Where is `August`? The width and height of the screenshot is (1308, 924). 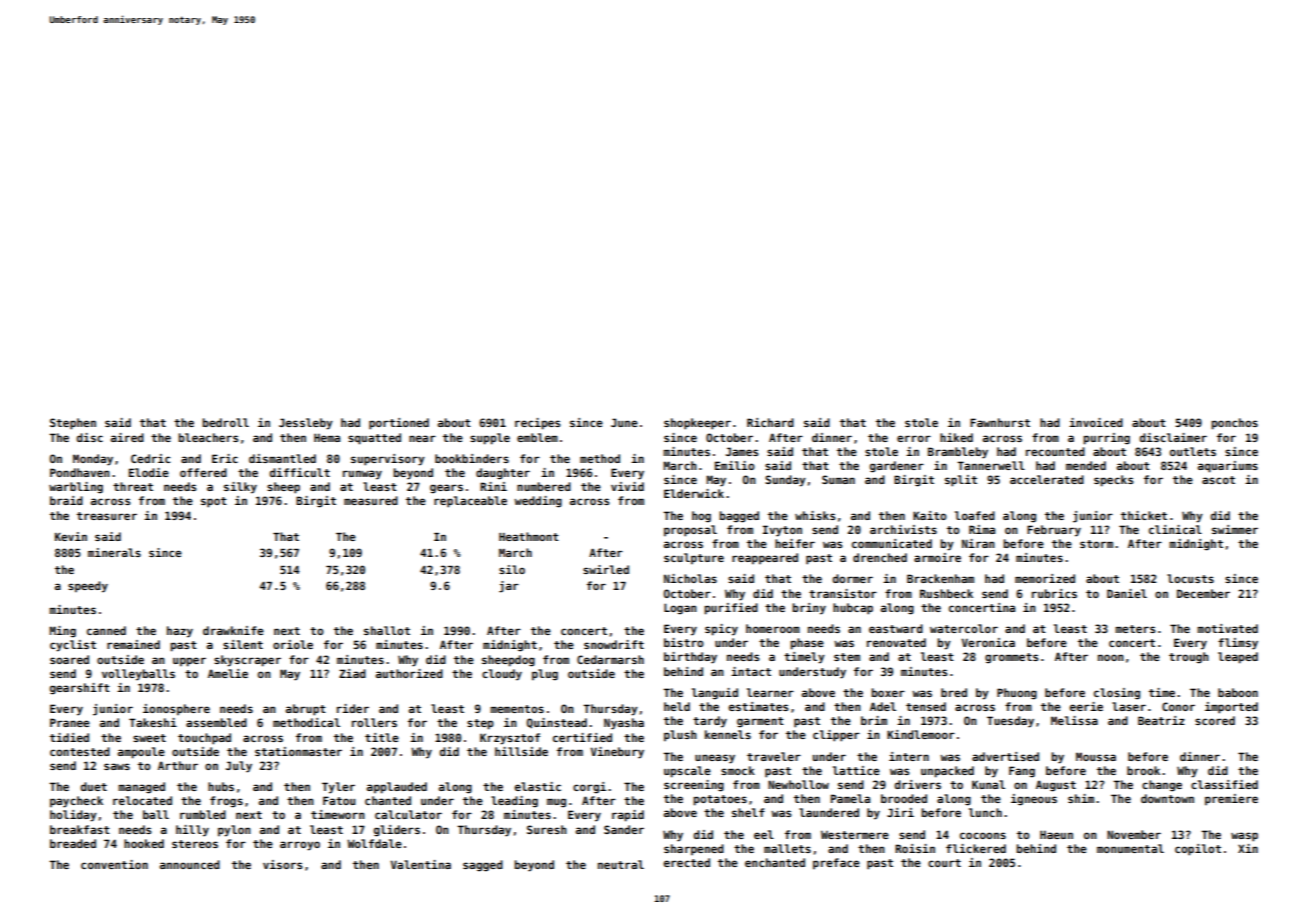
August is located at coordinates (1056, 786).
